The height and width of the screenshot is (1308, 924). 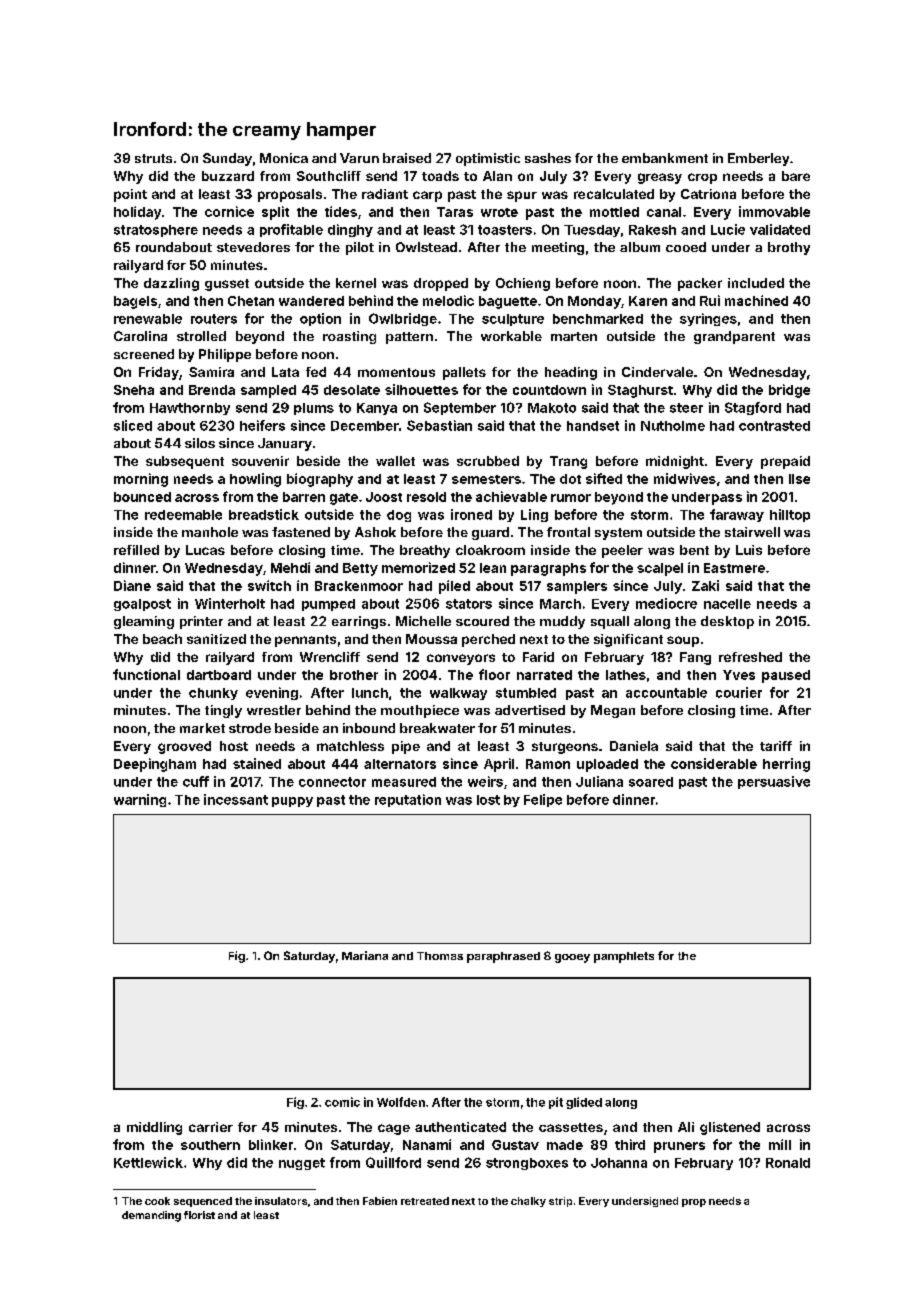 I want to click on soared, so click(x=651, y=782).
